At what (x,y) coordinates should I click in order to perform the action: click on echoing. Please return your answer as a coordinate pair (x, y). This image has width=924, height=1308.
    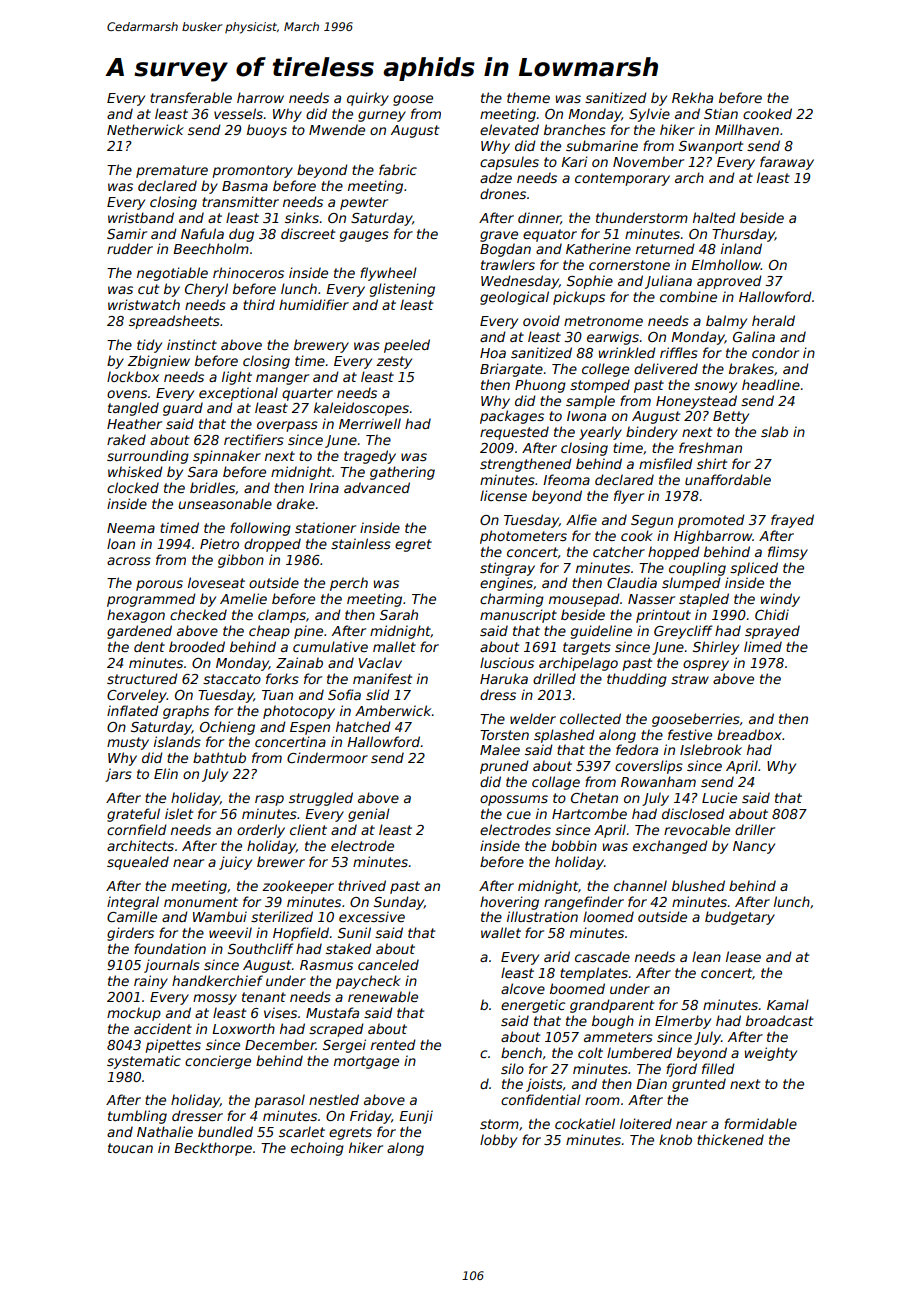
    Looking at the image, I should click on (317, 1149).
